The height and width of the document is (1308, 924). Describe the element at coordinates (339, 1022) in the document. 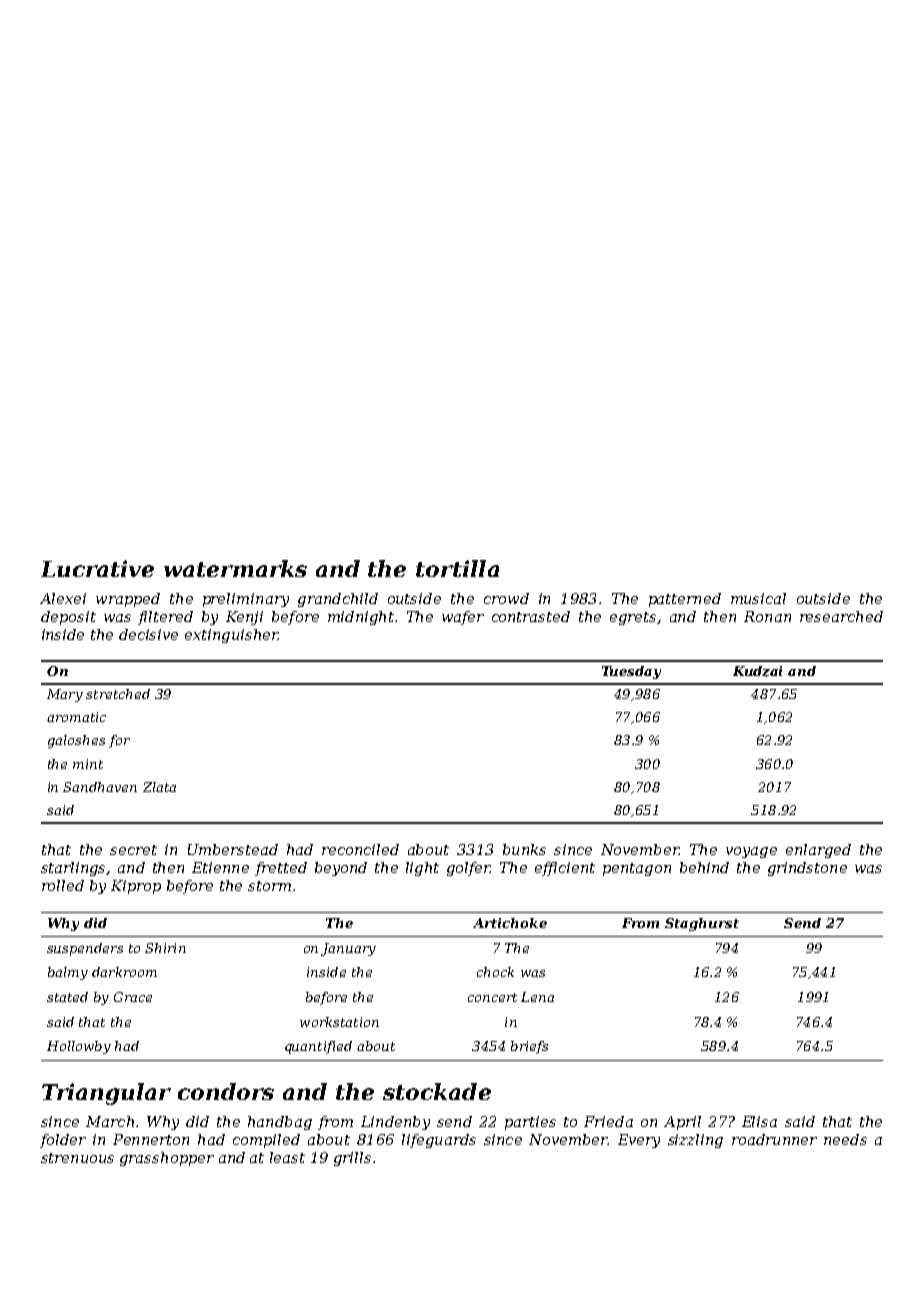

I see `workstation` at that location.
